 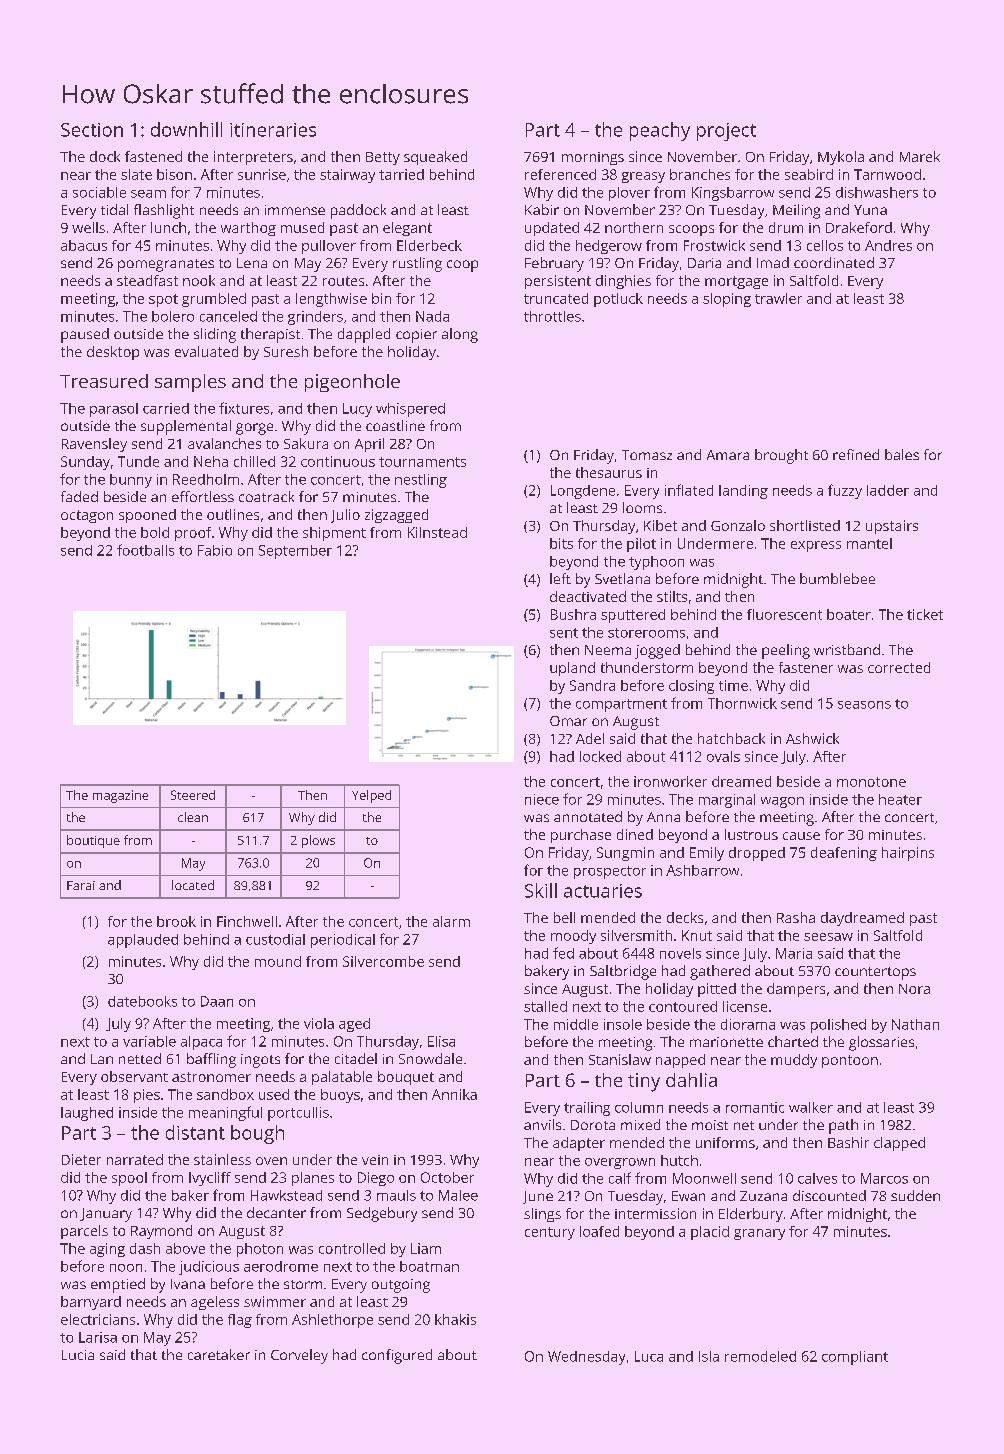 I want to click on whispered, so click(x=410, y=410).
